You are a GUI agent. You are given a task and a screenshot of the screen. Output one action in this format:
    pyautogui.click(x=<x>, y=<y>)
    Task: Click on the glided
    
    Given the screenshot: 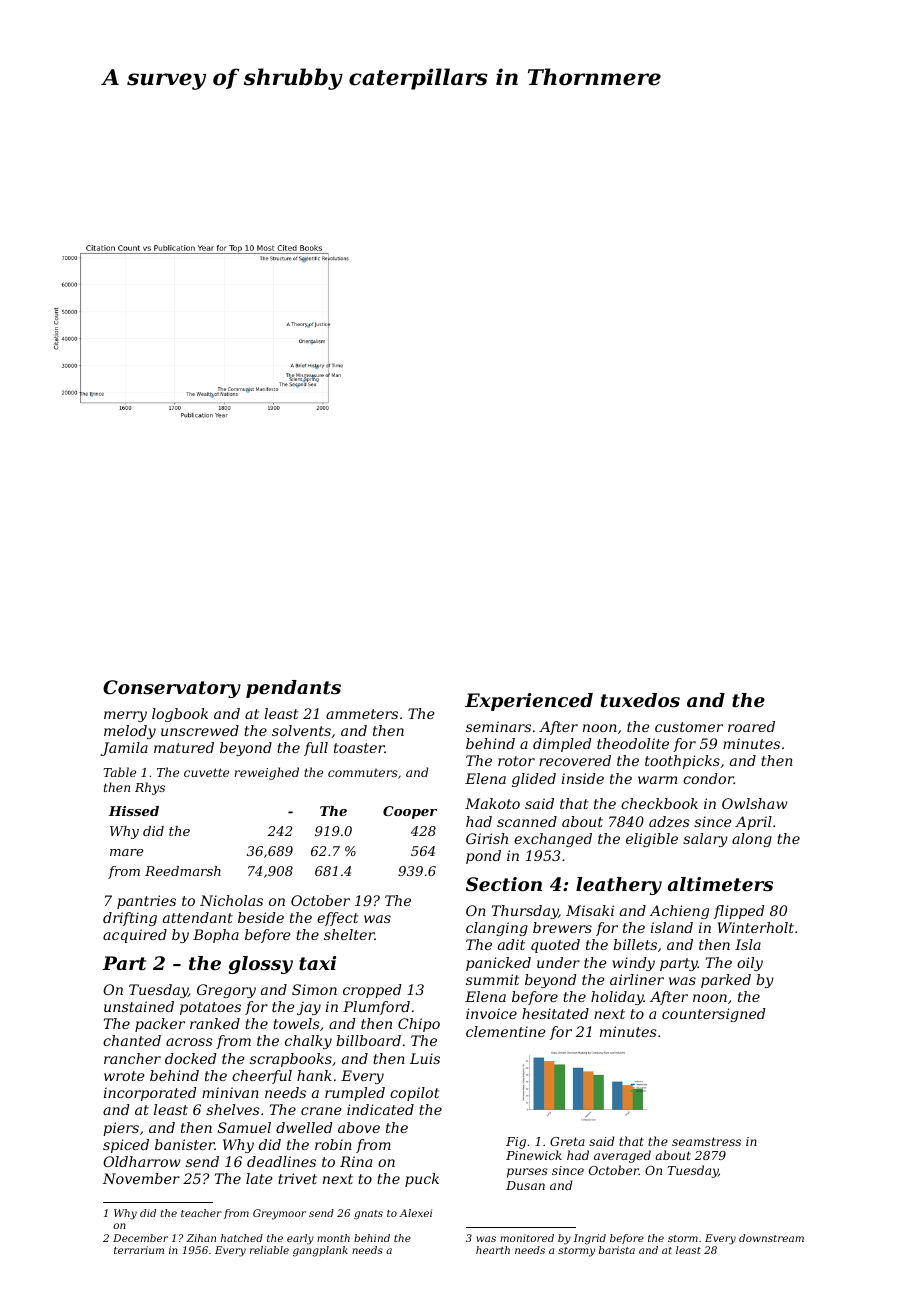 What is the action you would take?
    pyautogui.click(x=534, y=780)
